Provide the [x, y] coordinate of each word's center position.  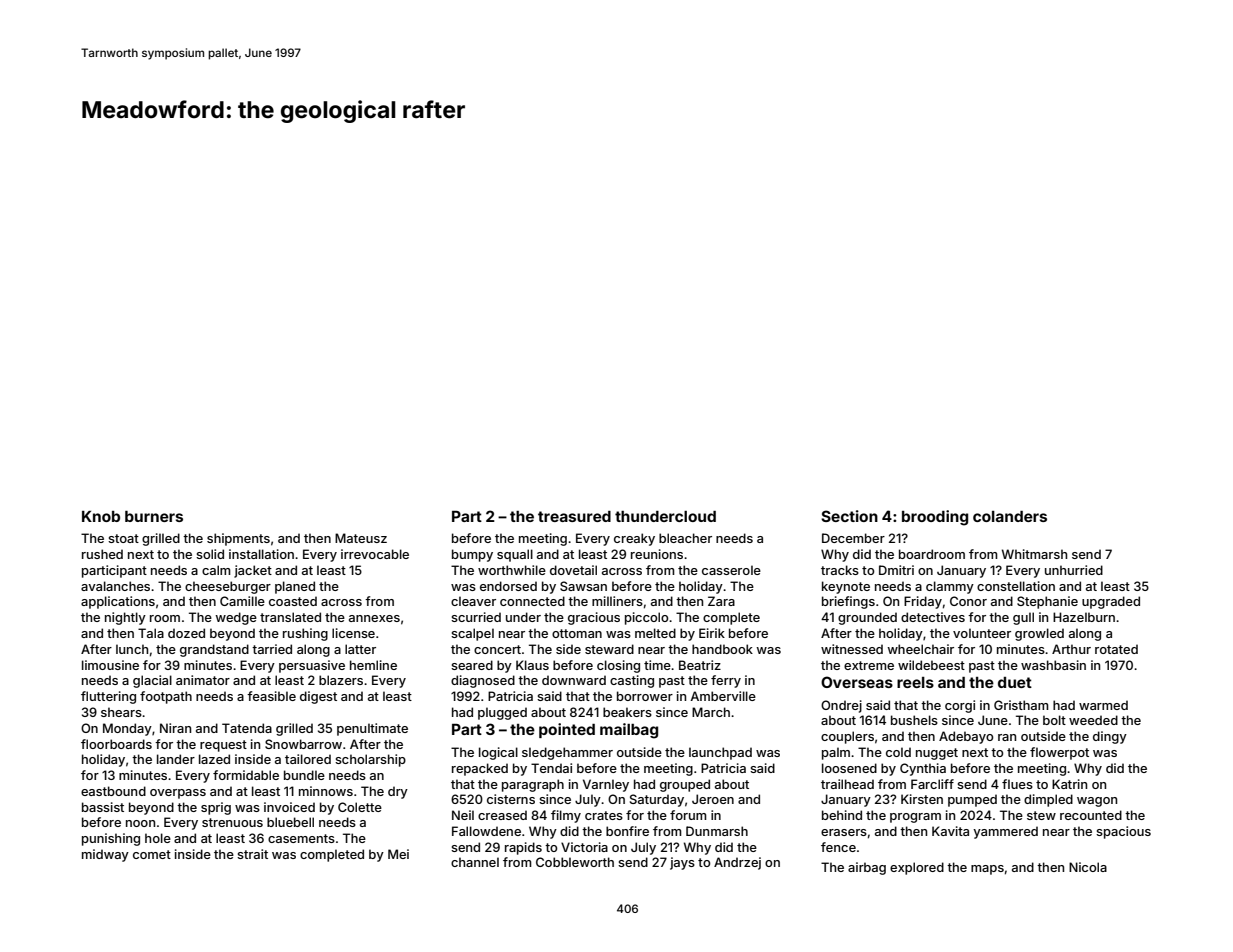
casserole [731, 570]
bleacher [685, 538]
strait [252, 854]
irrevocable [375, 554]
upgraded [1111, 602]
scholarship [370, 760]
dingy [1110, 737]
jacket [253, 571]
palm [836, 753]
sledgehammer [567, 753]
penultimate [372, 729]
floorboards [116, 744]
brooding [935, 518]
